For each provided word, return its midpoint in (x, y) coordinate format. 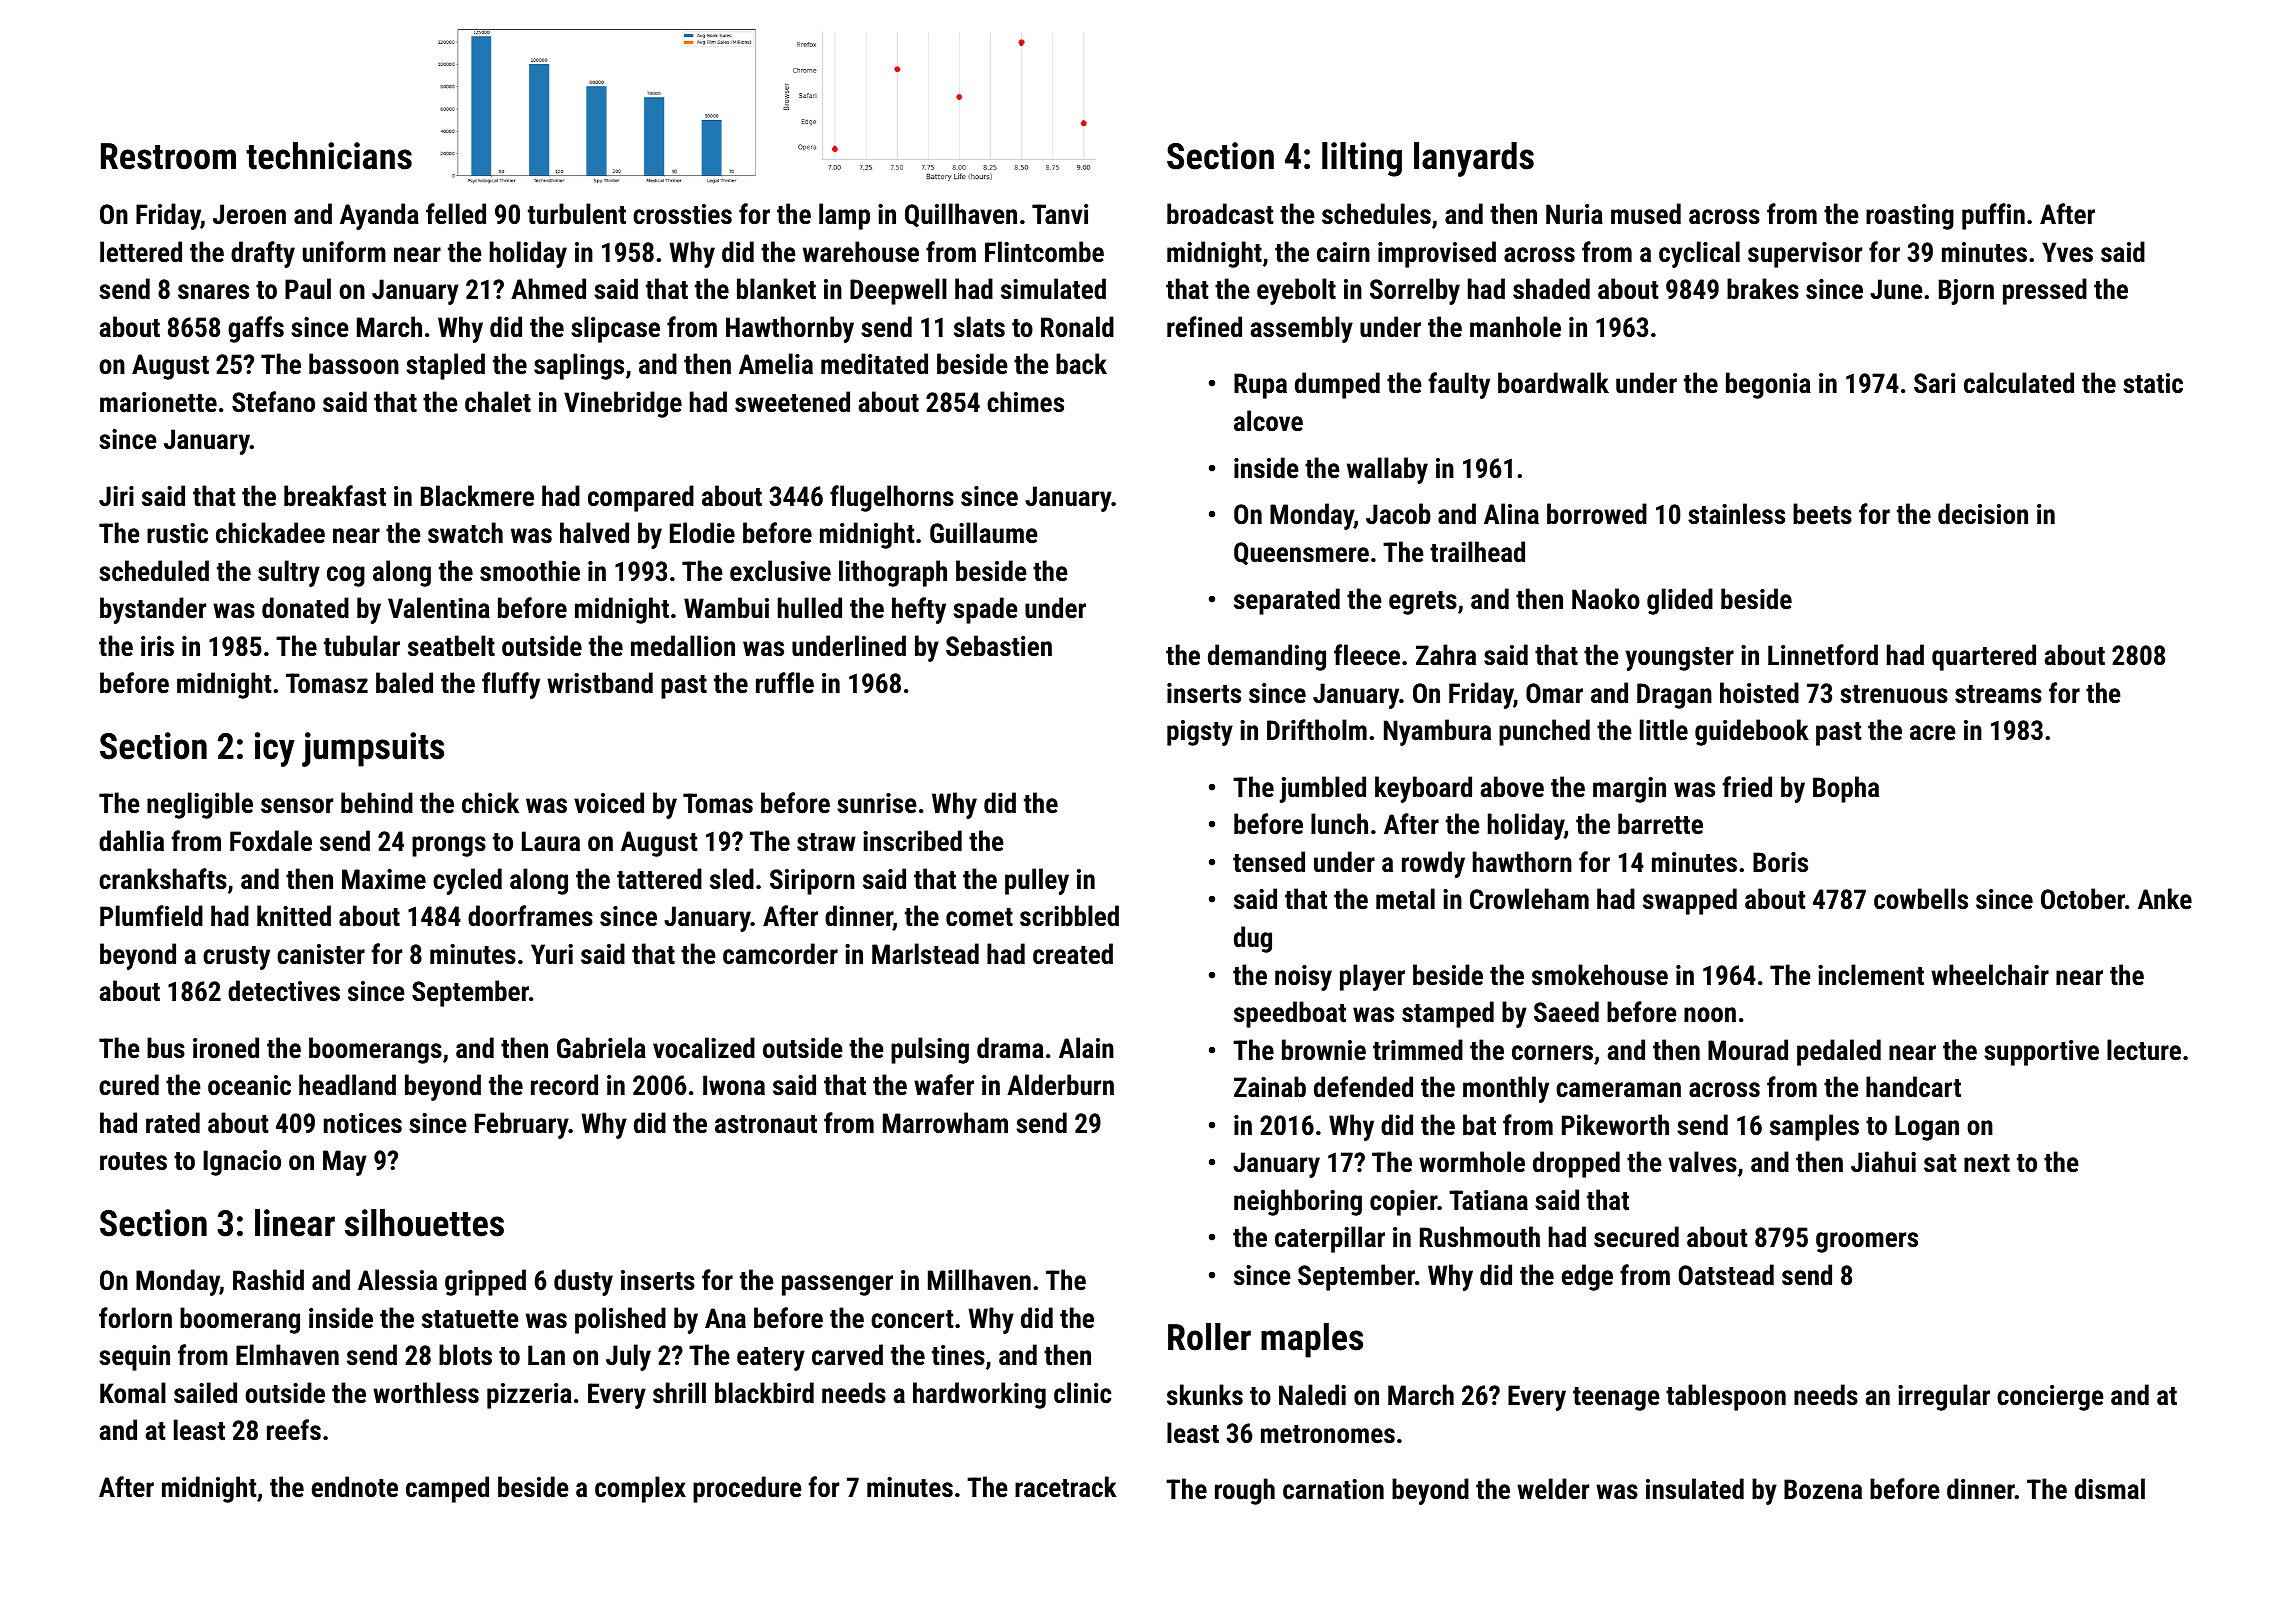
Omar (1554, 693)
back (1081, 364)
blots (465, 1355)
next (1987, 1163)
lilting (1362, 159)
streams (1998, 694)
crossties (682, 214)
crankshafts (163, 879)
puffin (1993, 216)
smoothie (530, 571)
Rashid (268, 1280)
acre (1933, 733)
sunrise (877, 803)
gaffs (256, 329)
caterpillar (1330, 1239)
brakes (1763, 289)
